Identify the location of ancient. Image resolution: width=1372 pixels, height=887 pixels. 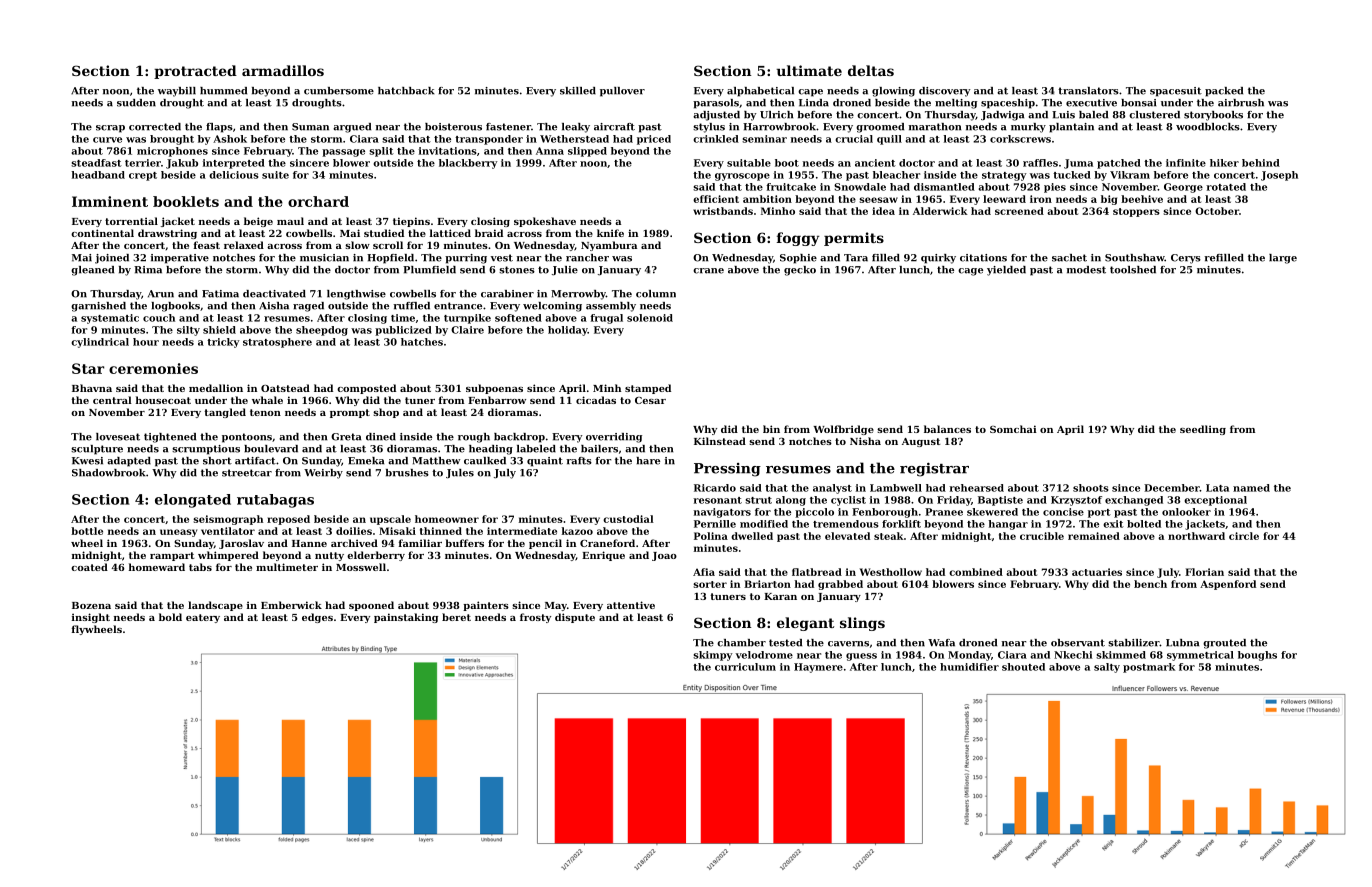
(875, 163).
